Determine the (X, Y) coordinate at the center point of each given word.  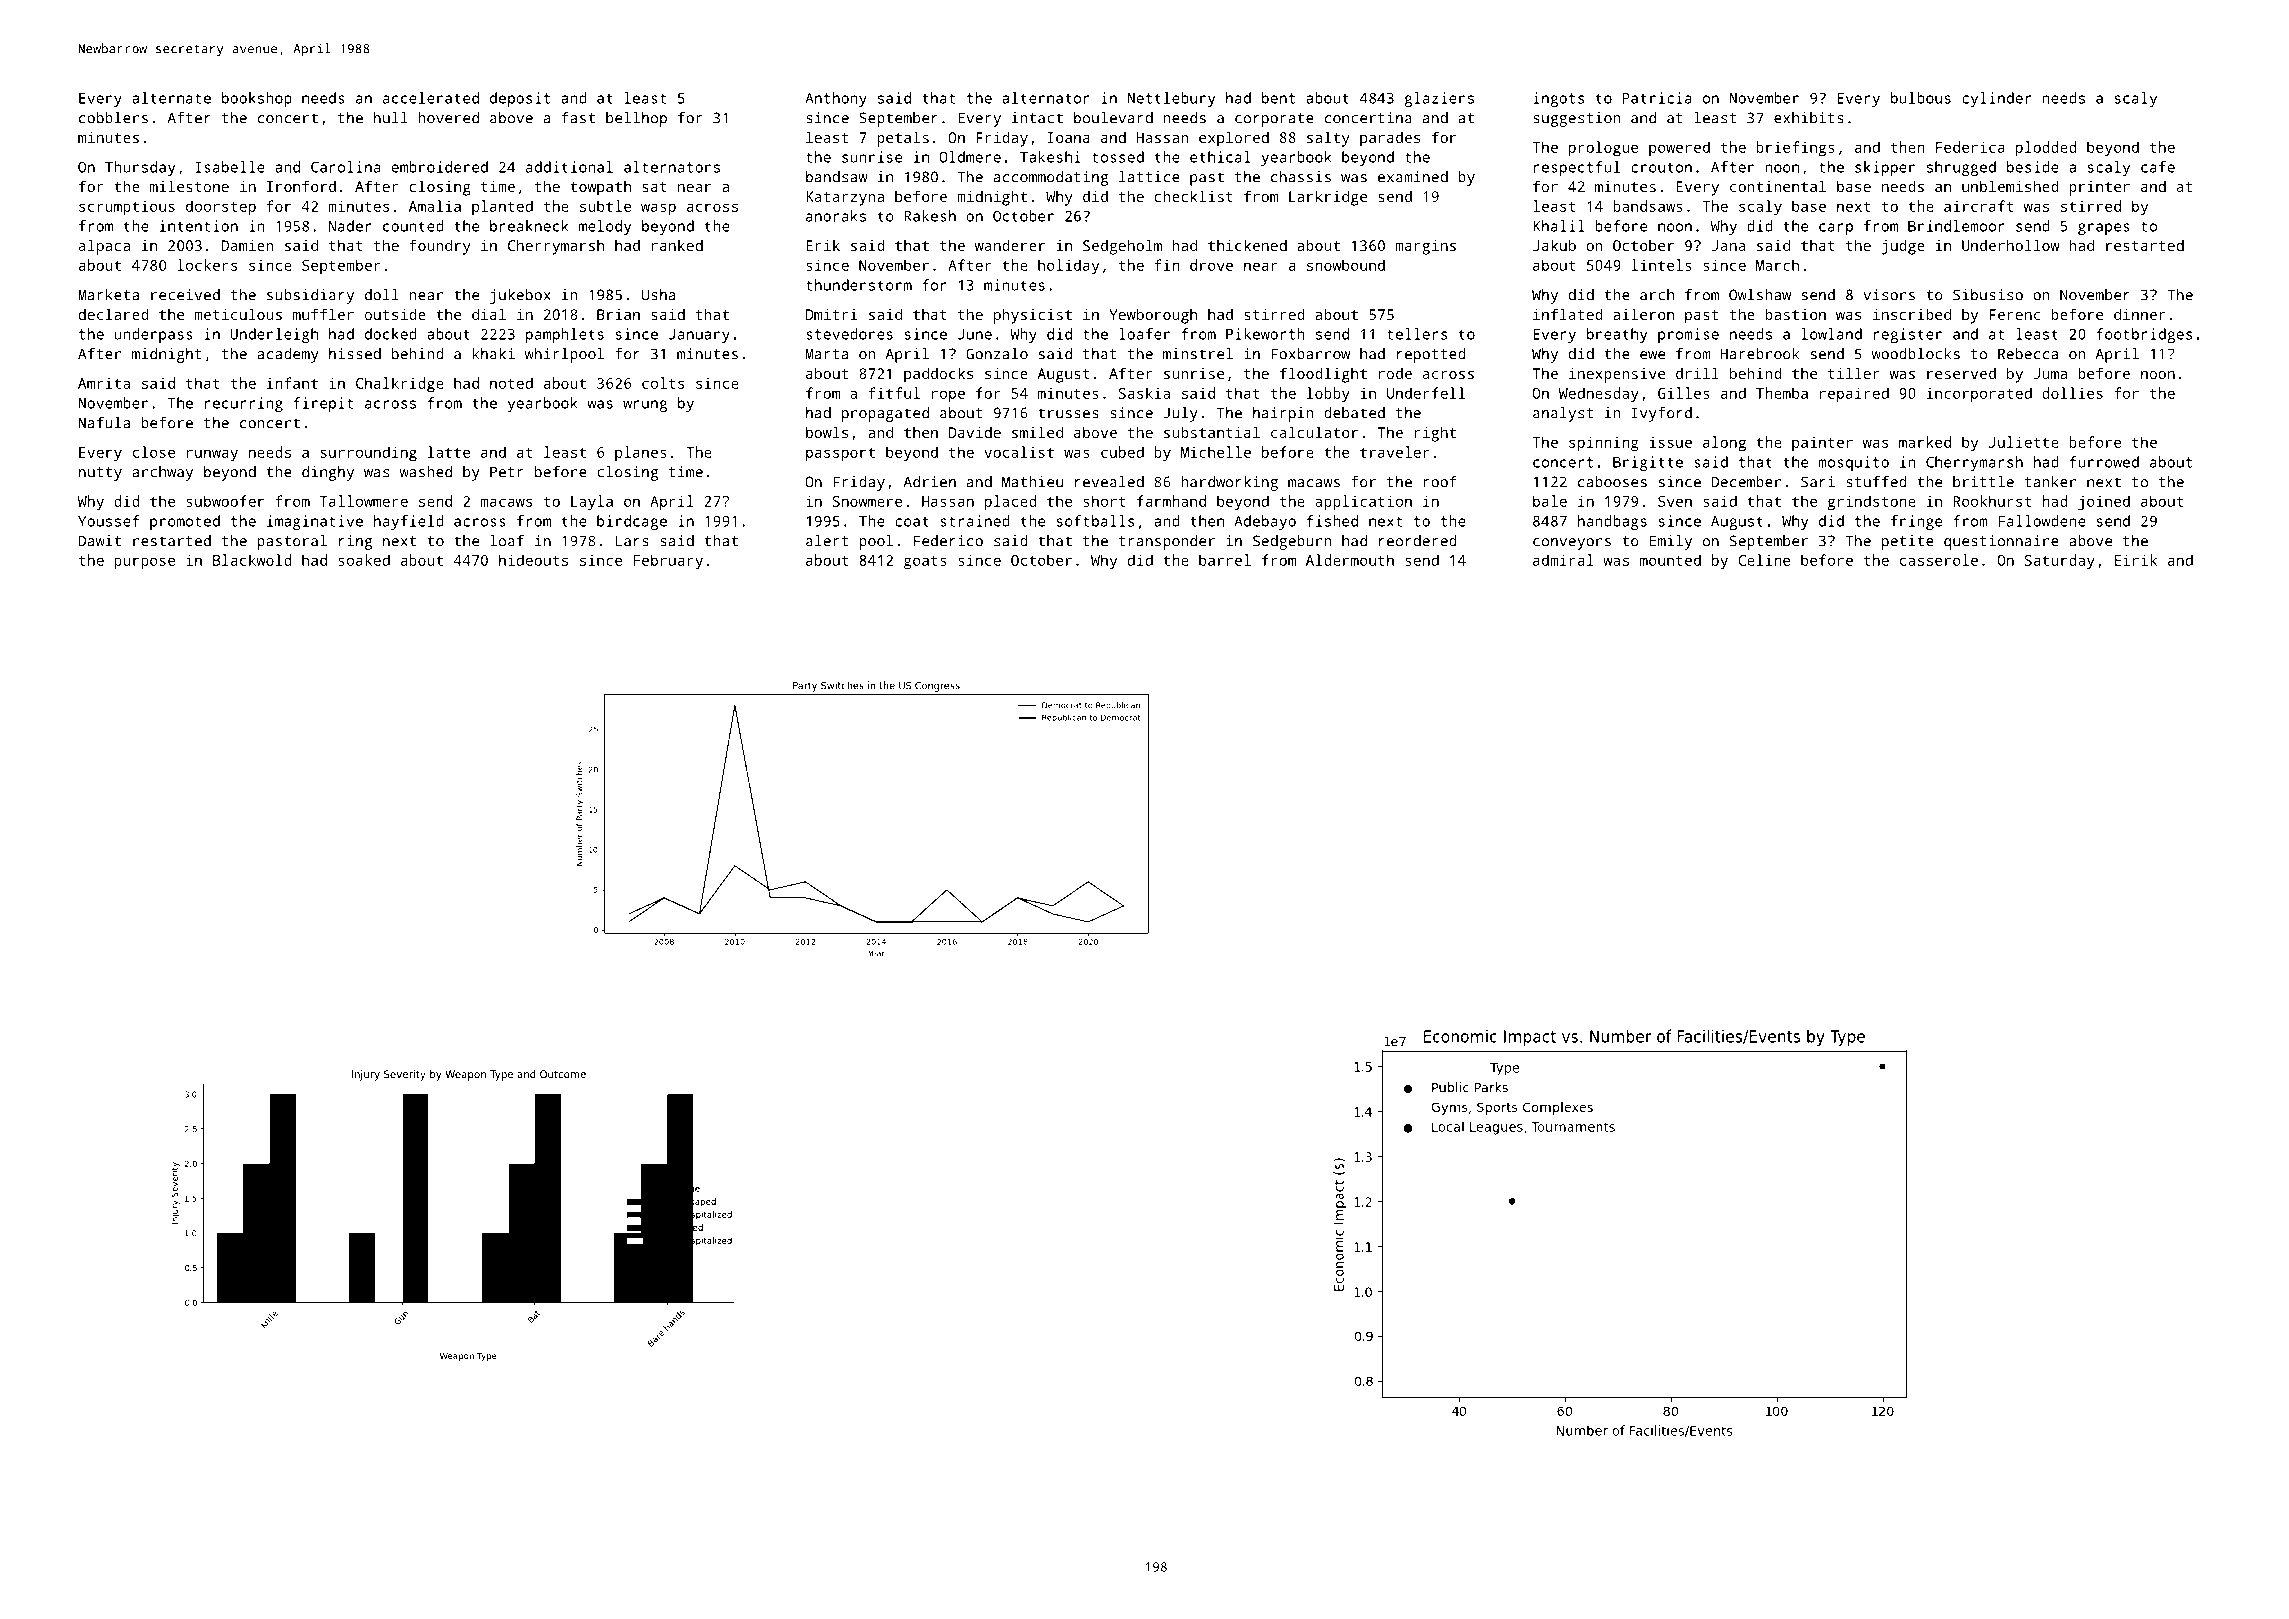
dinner (2140, 314)
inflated (1568, 314)
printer (2099, 188)
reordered (1418, 541)
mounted (1670, 560)
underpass (153, 335)
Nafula (104, 423)
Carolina (345, 167)
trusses (1068, 413)
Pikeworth (1265, 334)
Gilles (1684, 393)
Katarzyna (845, 198)
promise (1688, 335)
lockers (207, 265)
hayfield (409, 522)
